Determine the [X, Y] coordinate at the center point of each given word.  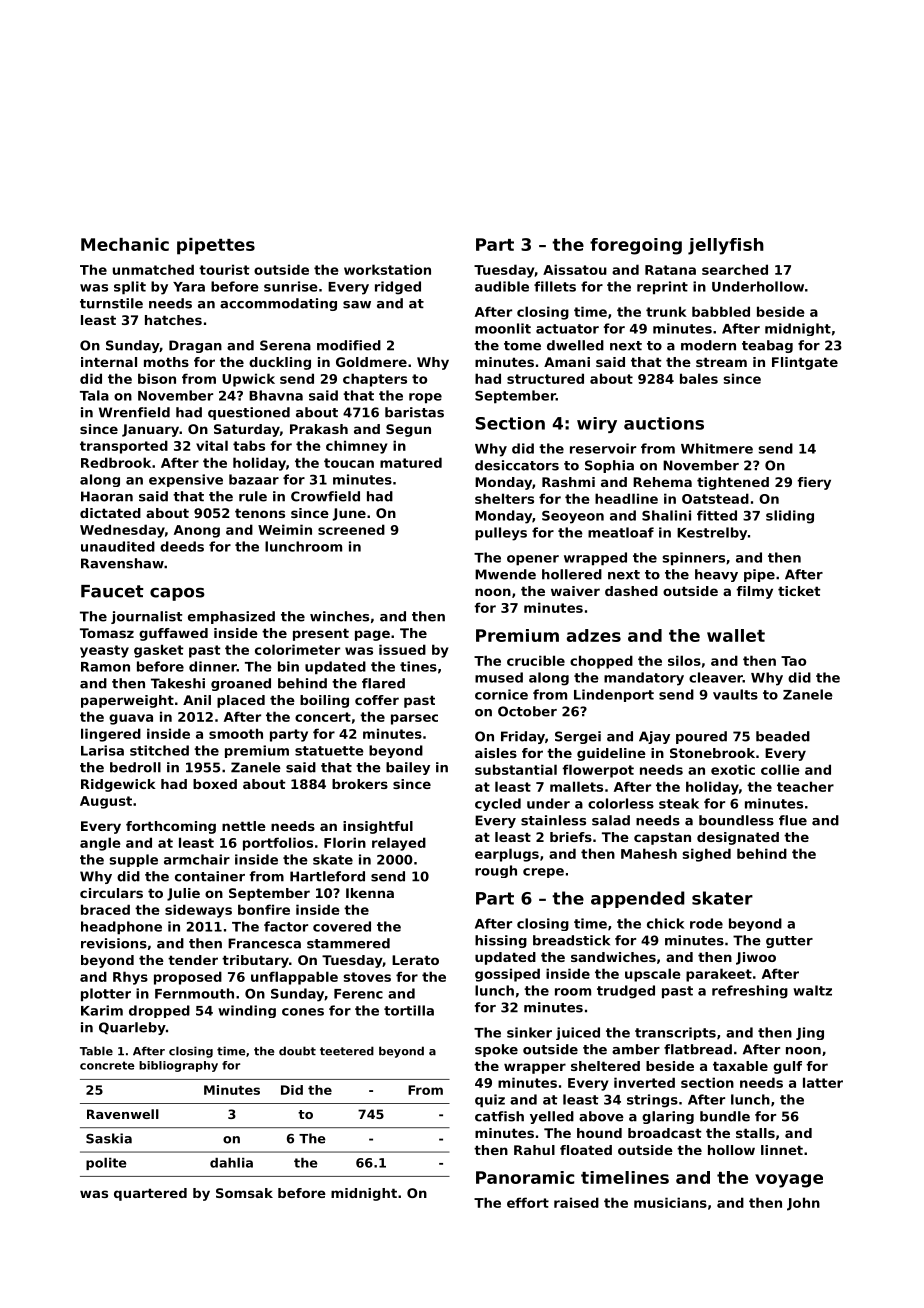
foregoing [636, 246]
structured [545, 378]
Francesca [264, 943]
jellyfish [726, 246]
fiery [814, 483]
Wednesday [122, 531]
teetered [347, 1051]
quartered [150, 1194]
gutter [789, 942]
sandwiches [613, 957]
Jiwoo [756, 958]
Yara [189, 287]
